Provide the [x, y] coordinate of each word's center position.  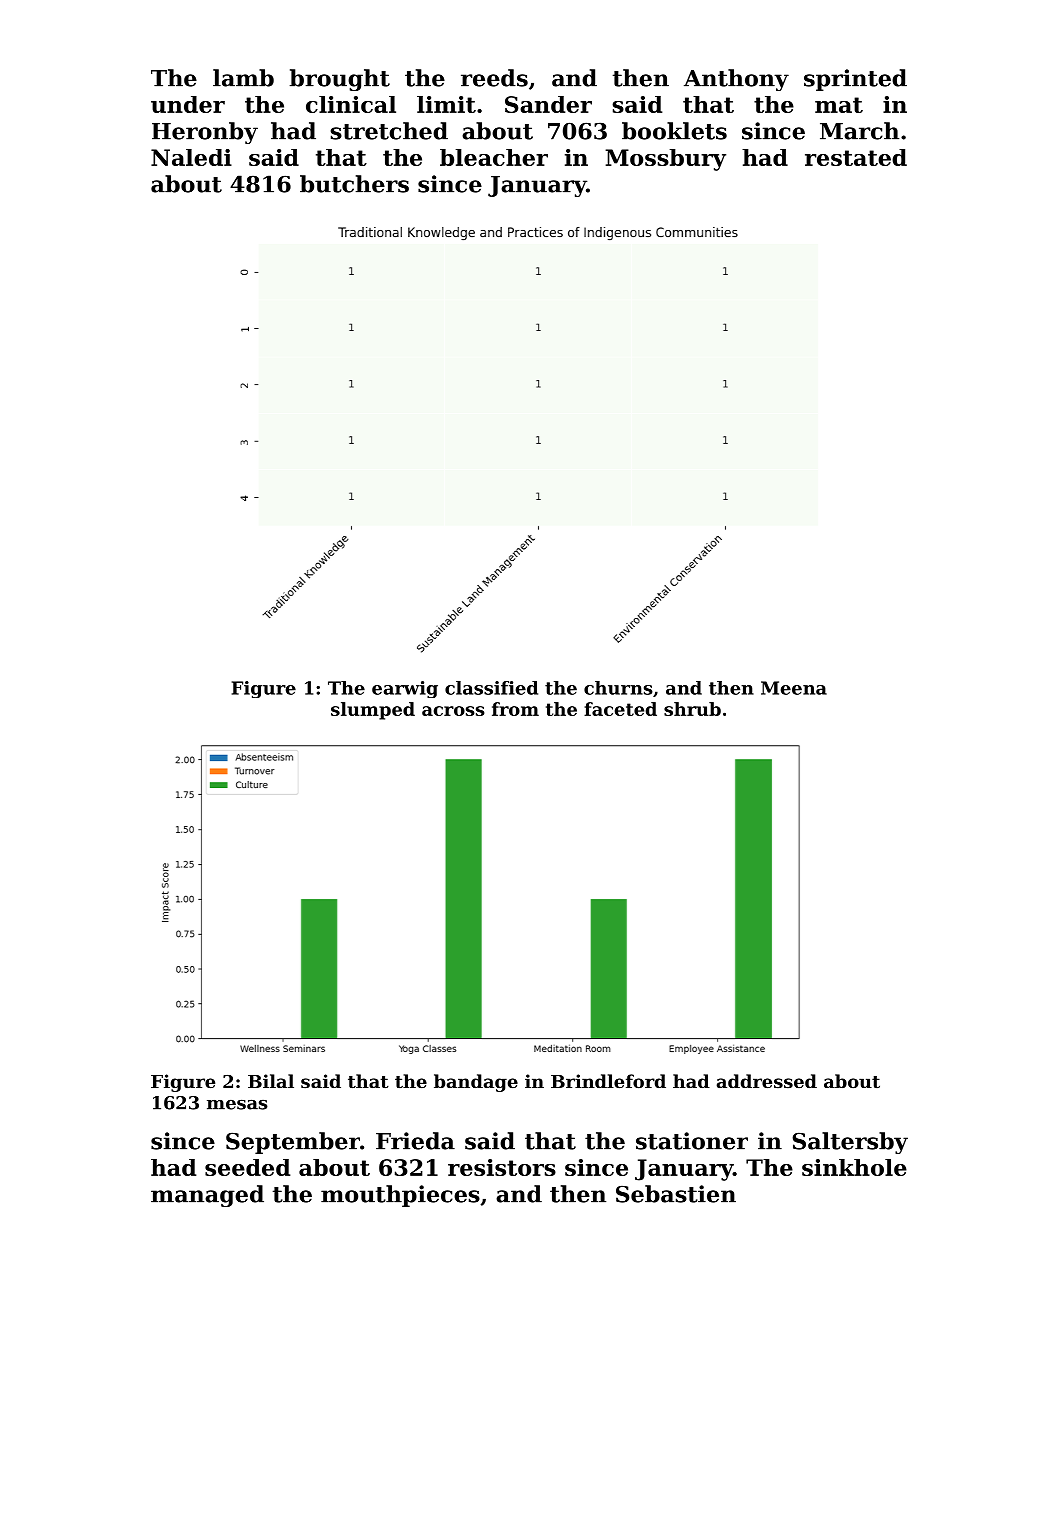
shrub [692, 709]
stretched [389, 131]
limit [446, 104]
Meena [794, 688]
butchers [354, 184]
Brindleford [608, 1081]
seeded [247, 1167]
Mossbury [665, 160]
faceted [620, 709]
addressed [767, 1081]
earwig [405, 689]
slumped [373, 711]
